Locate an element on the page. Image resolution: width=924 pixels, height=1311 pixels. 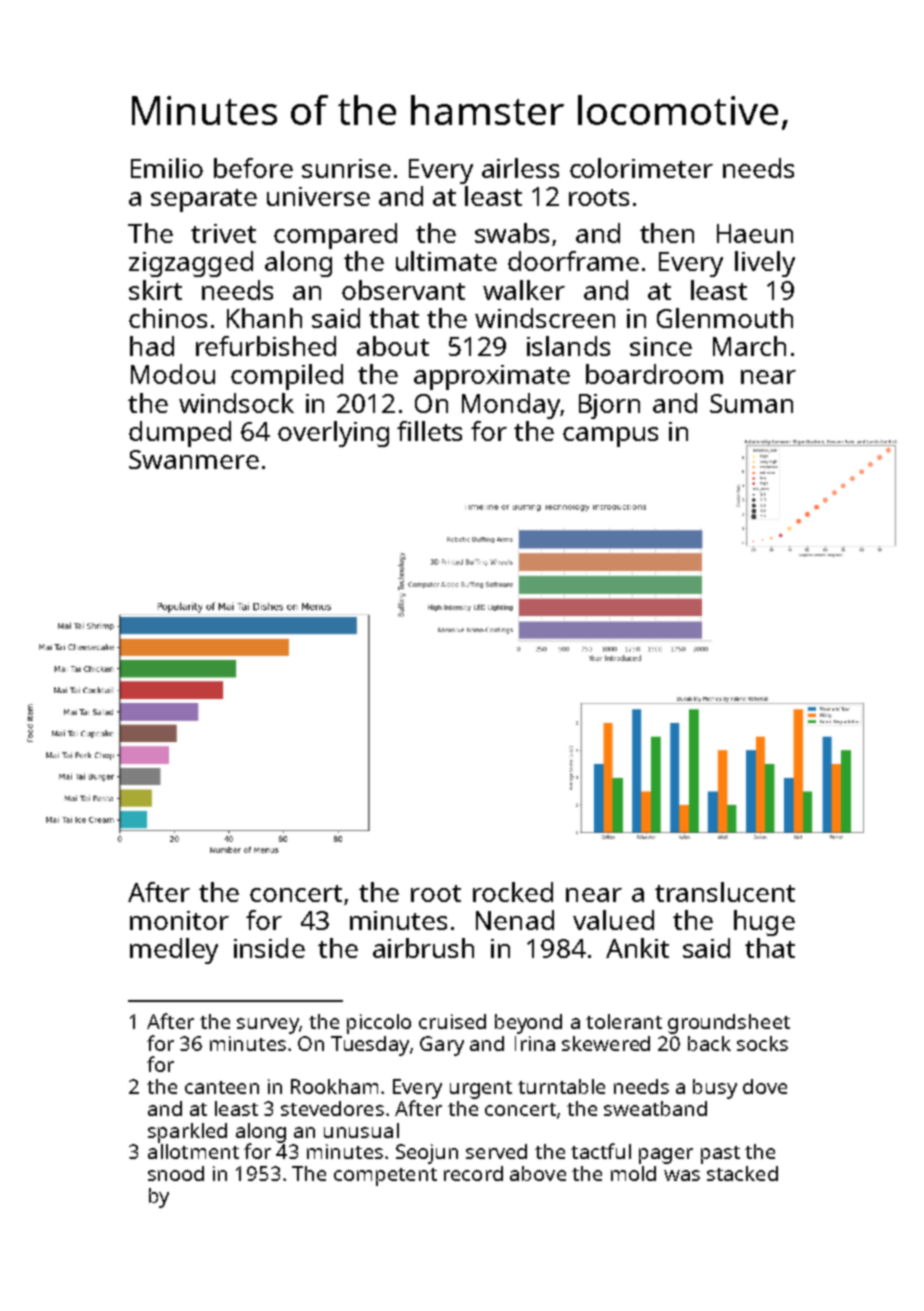
trivet is located at coordinates (223, 233).
